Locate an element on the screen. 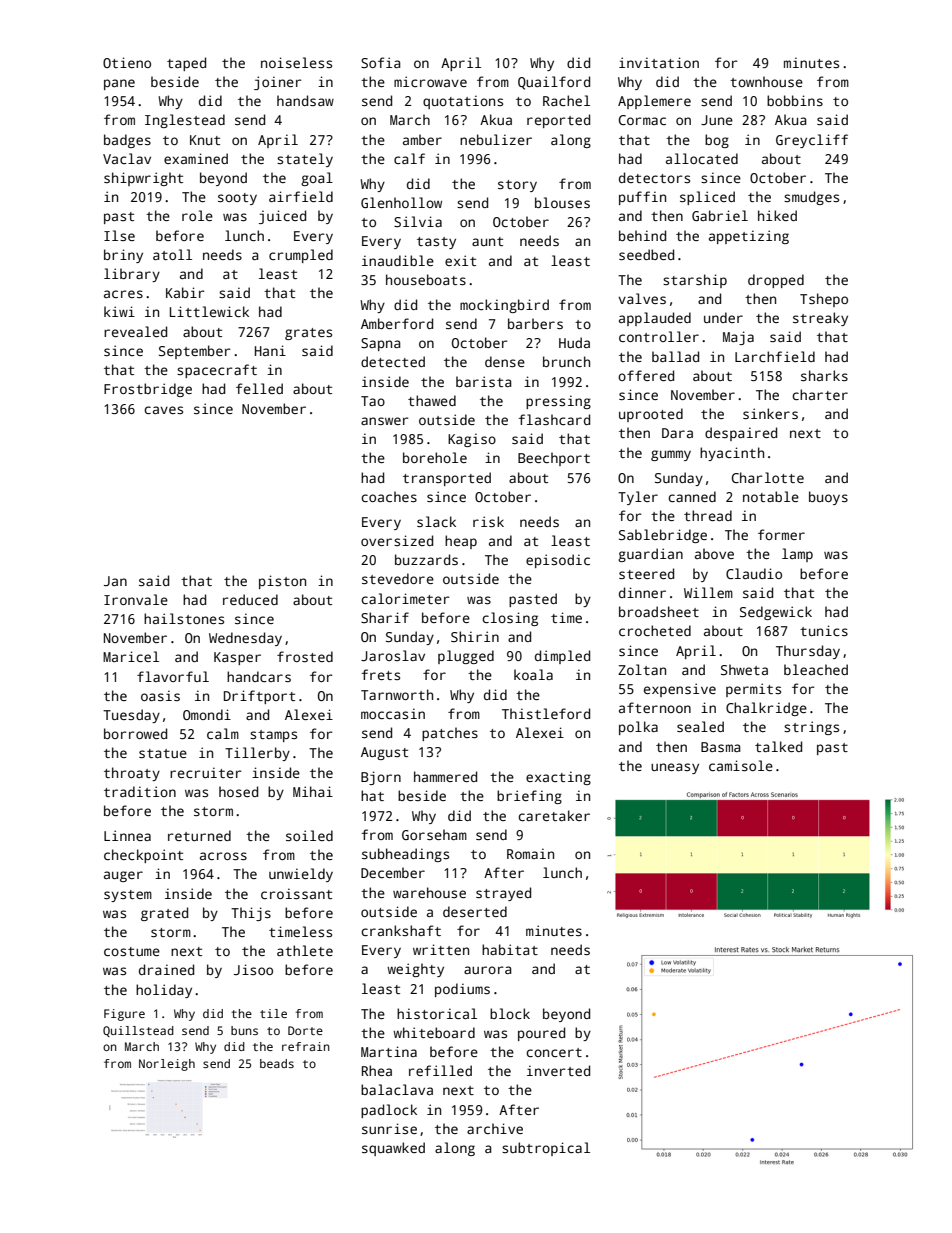  dropped is located at coordinates (776, 281).
